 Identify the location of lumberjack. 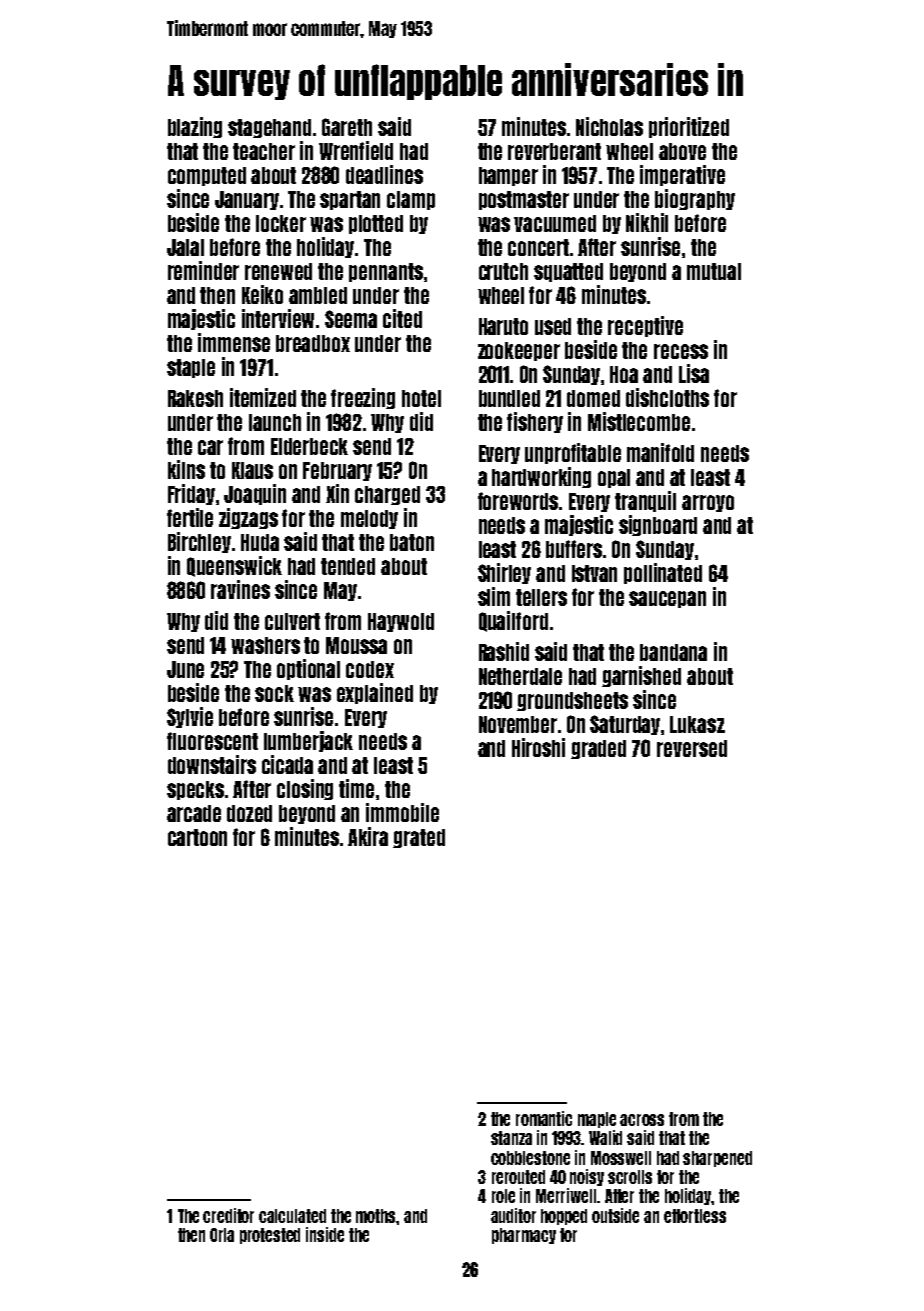
(308, 741).
